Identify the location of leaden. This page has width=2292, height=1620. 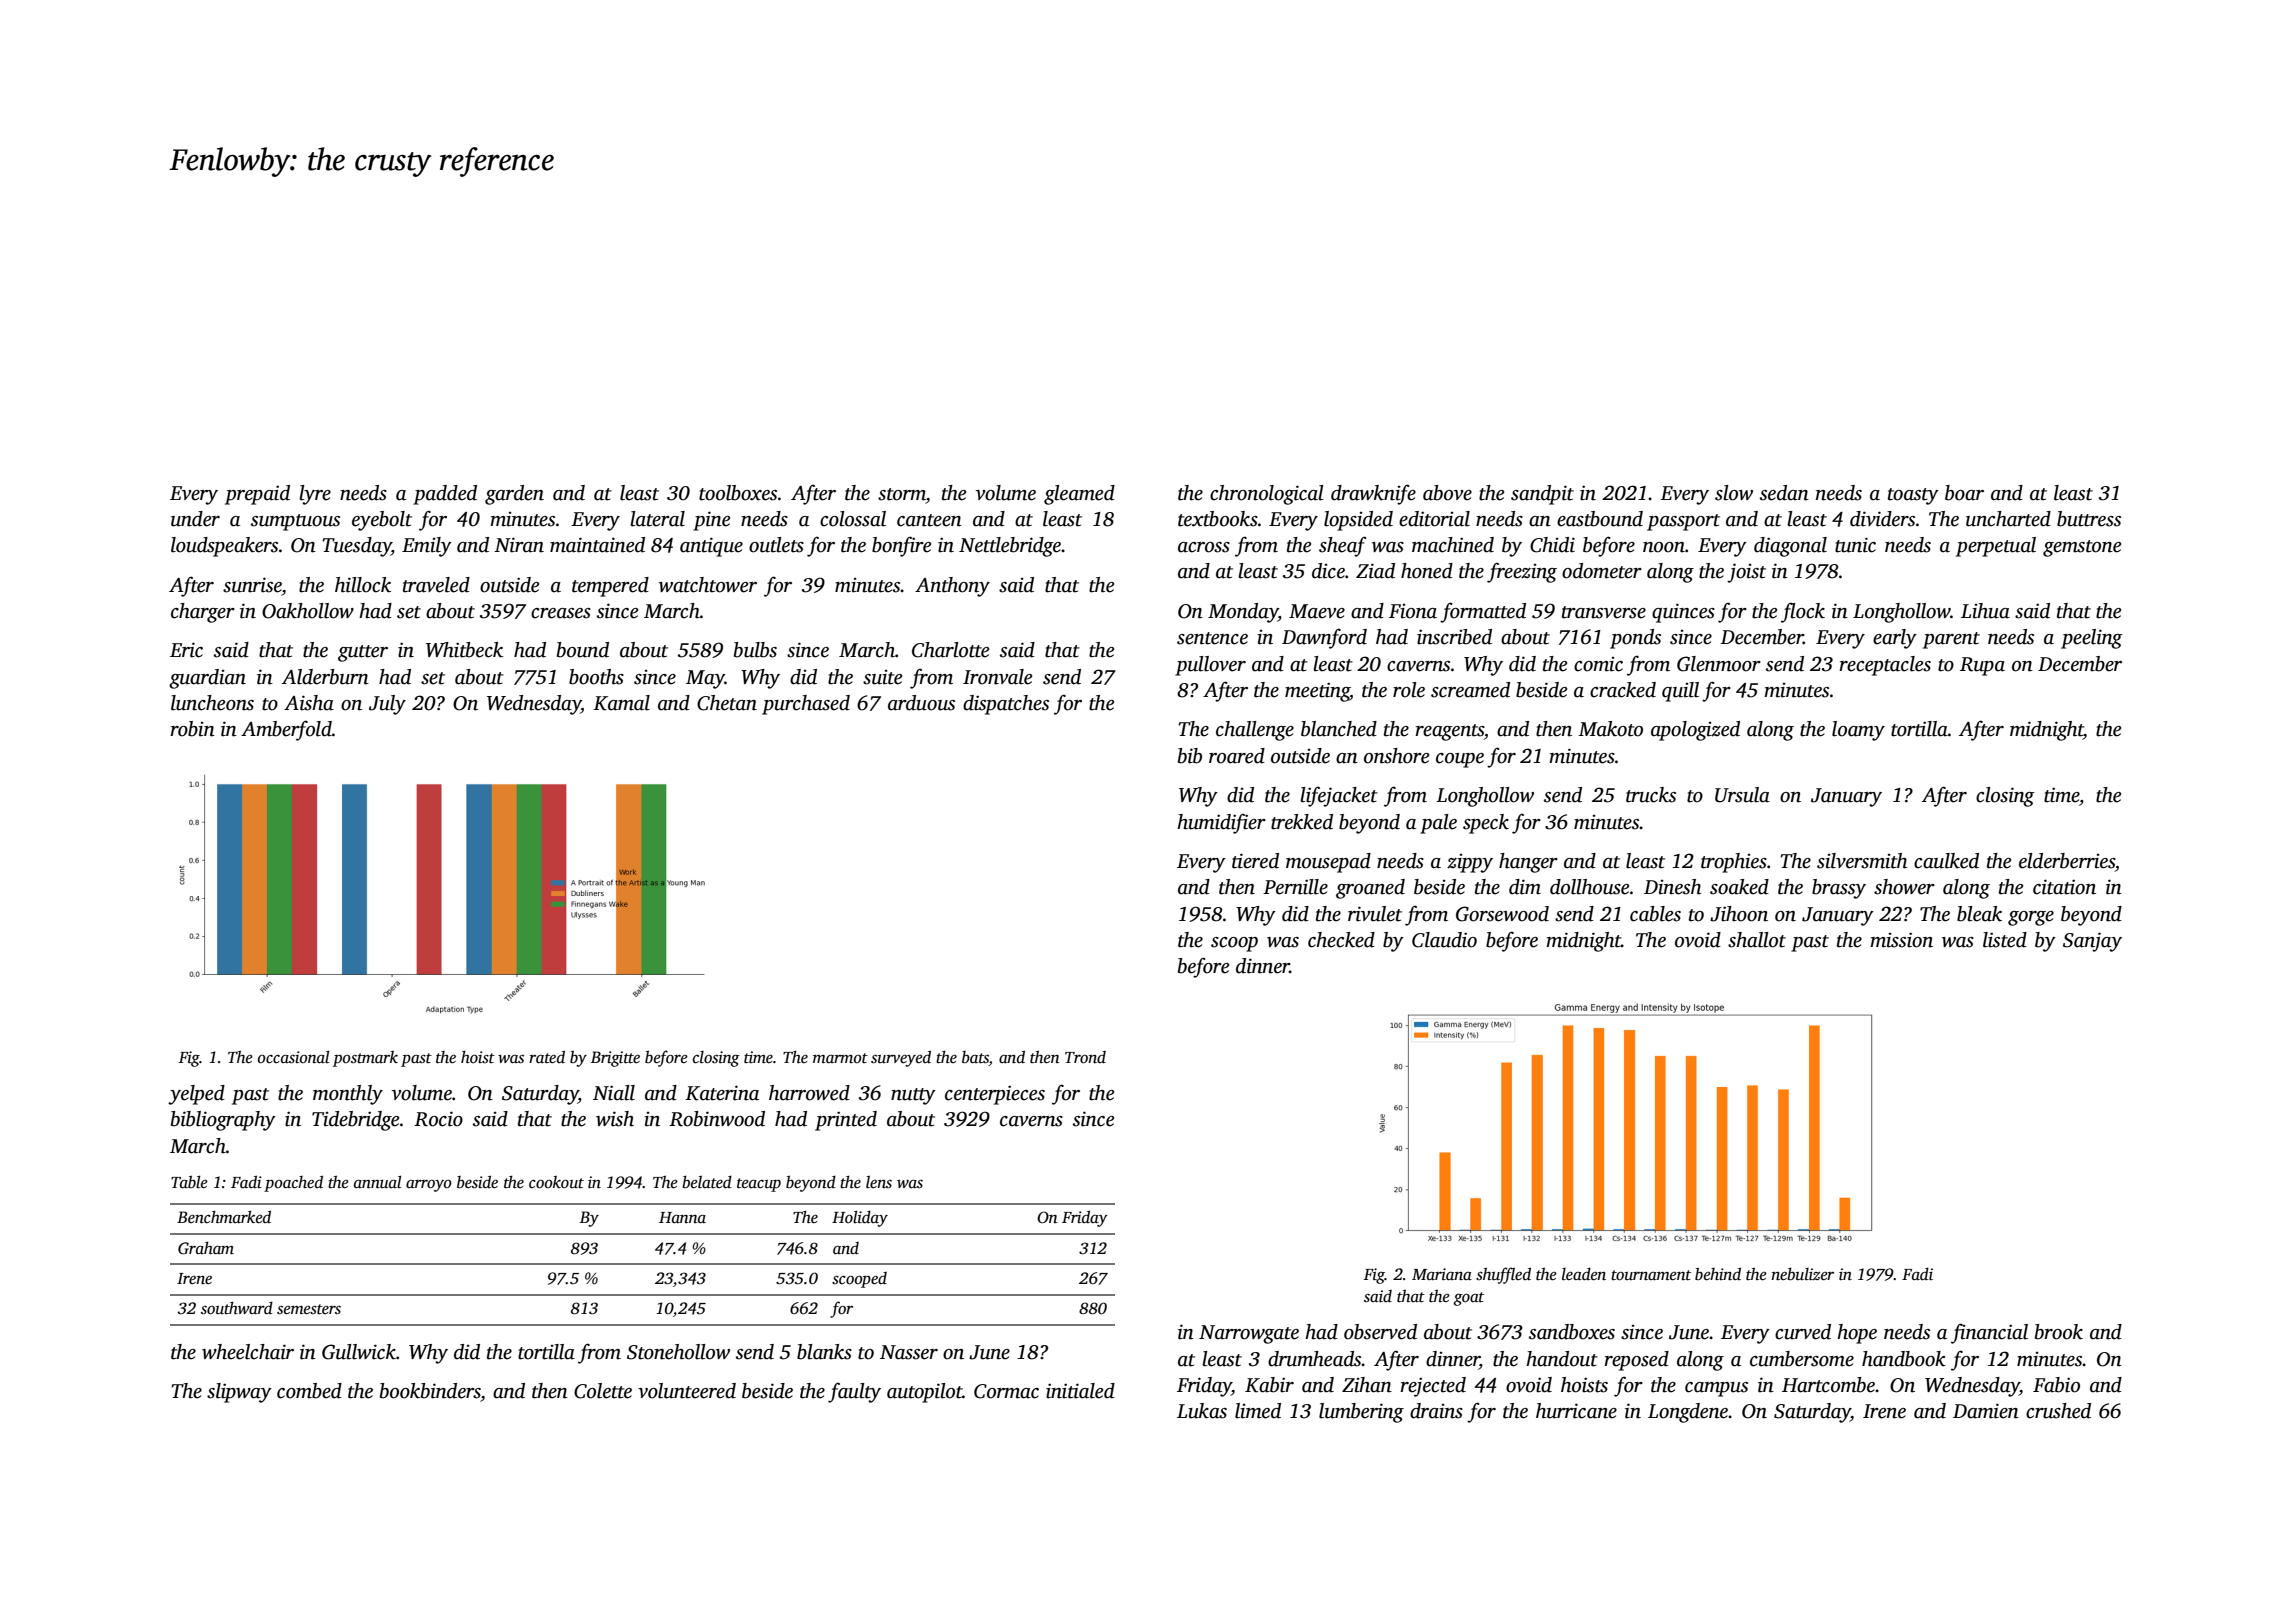
(1584, 1274).
